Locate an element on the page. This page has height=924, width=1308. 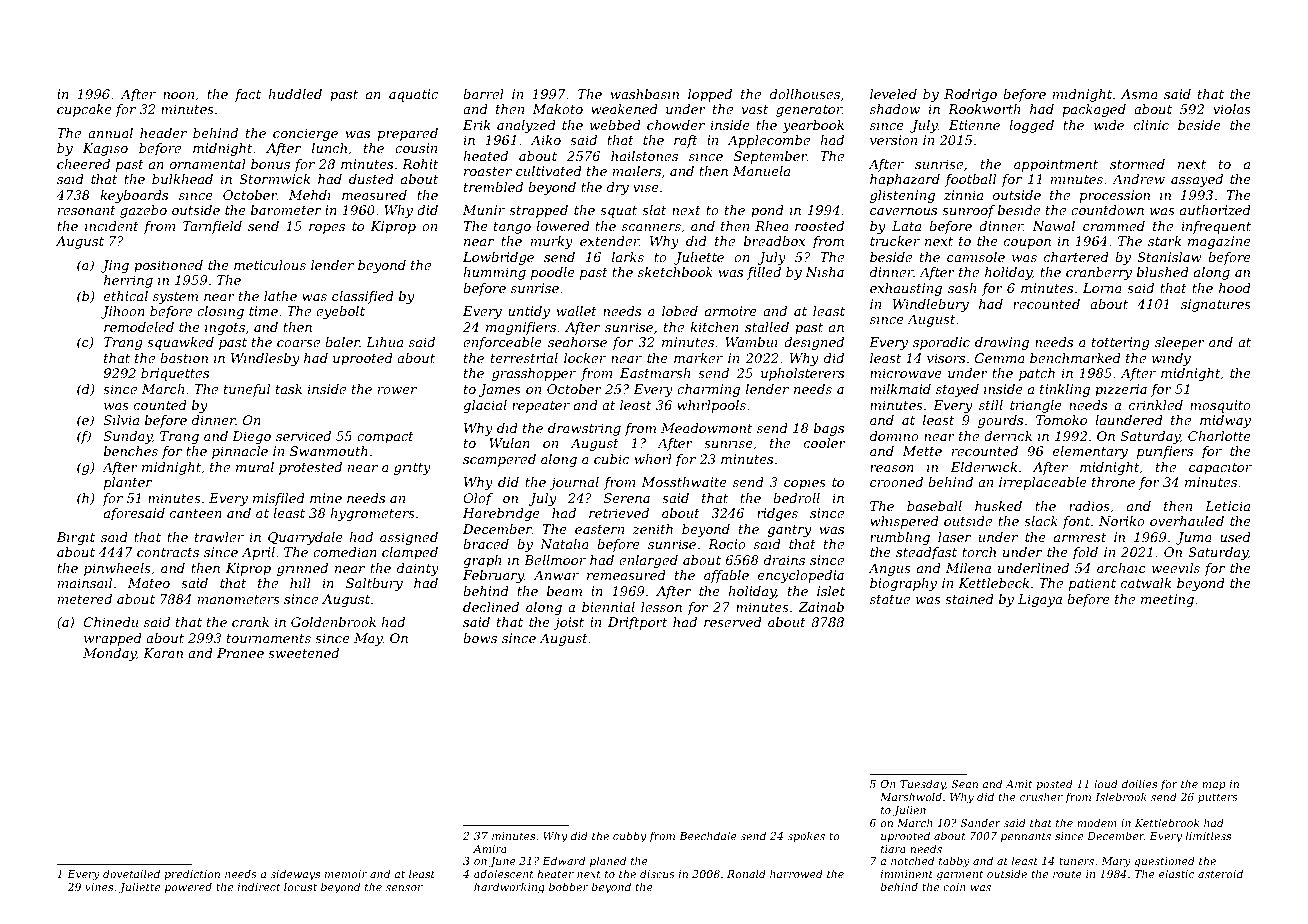
washbasin is located at coordinates (644, 94).
